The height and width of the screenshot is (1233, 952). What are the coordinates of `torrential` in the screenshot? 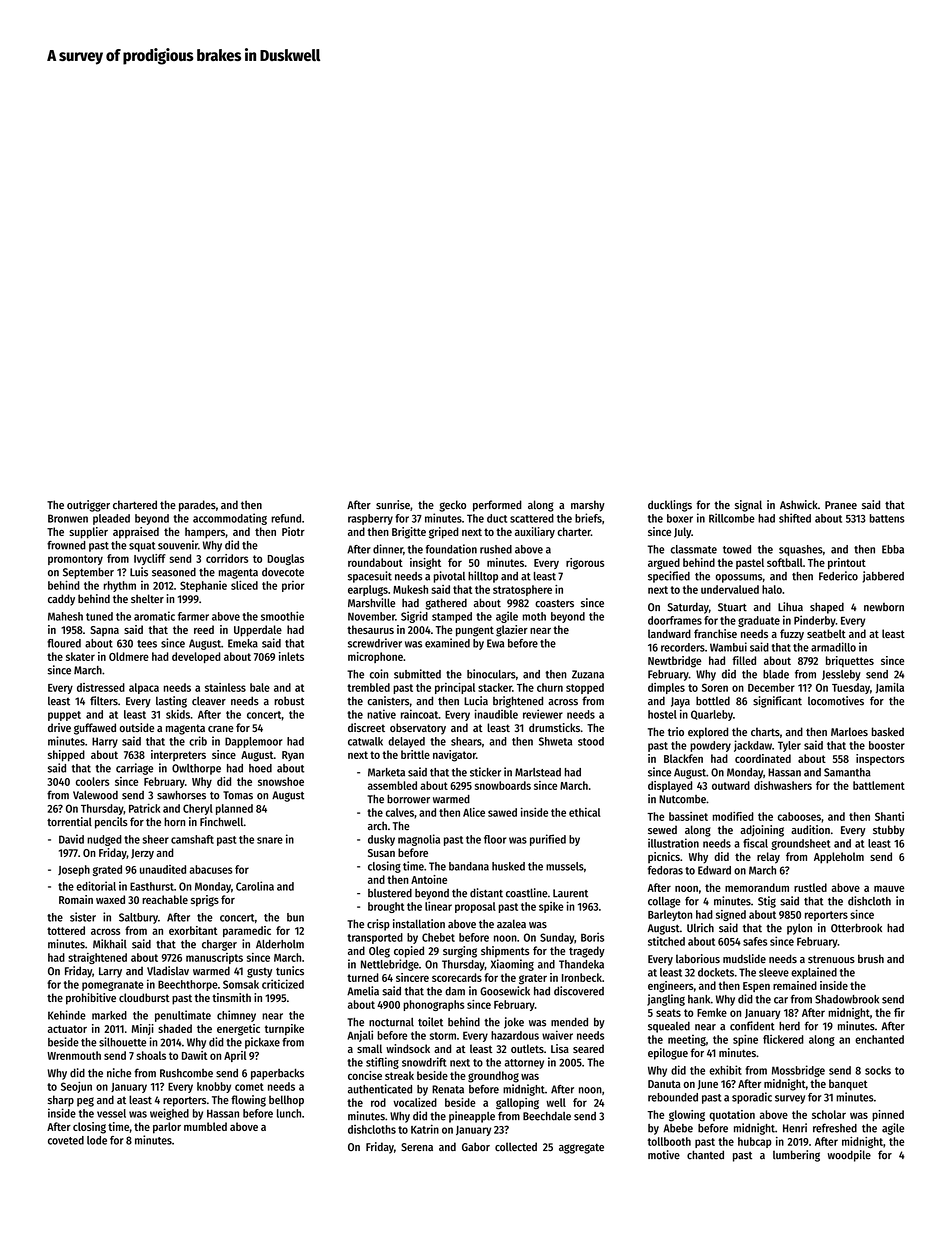 It's located at (69, 822).
